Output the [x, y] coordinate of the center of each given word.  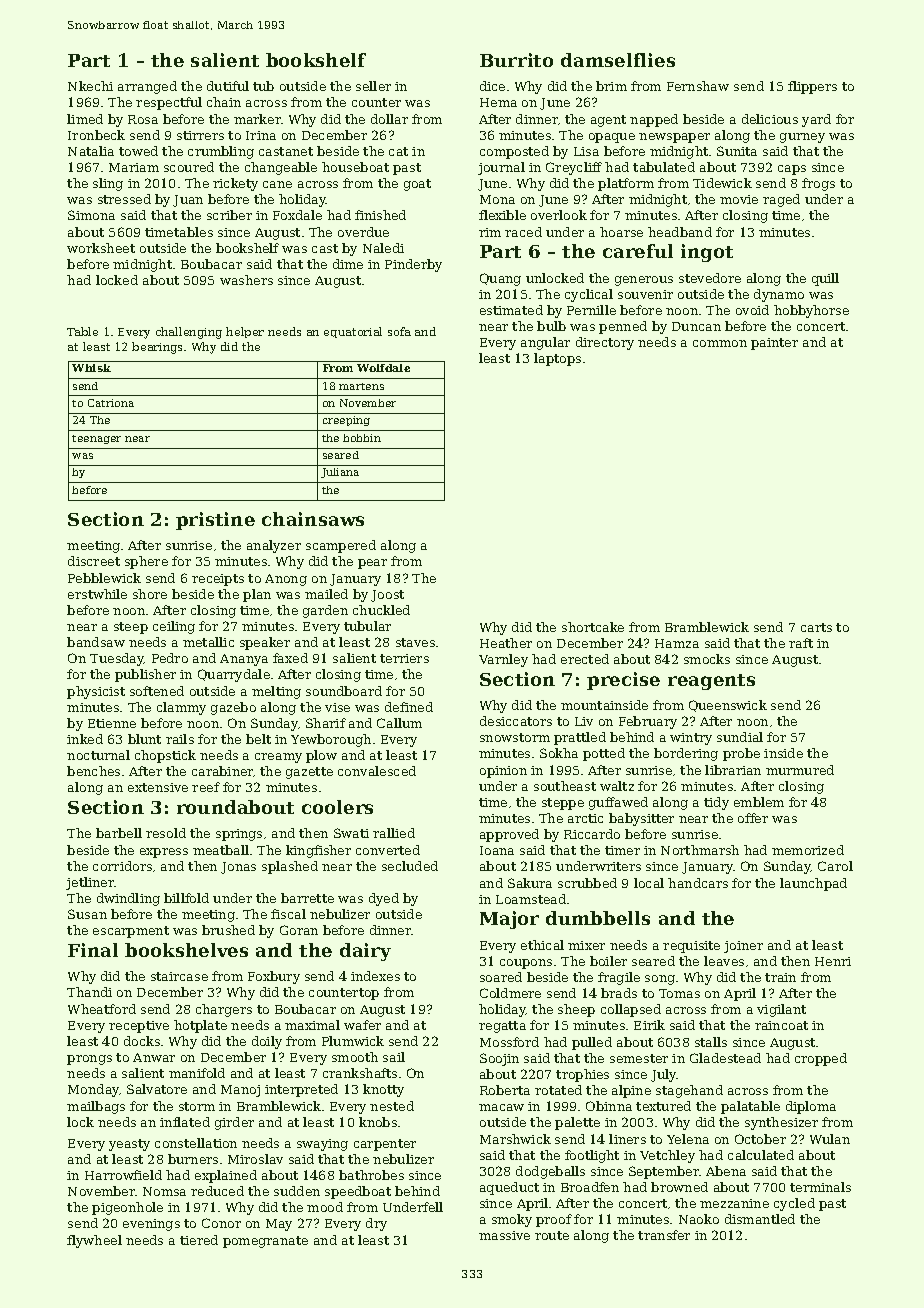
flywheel [94, 1241]
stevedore [710, 278]
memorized [808, 850]
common [720, 343]
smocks [707, 659]
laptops [557, 359]
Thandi [89, 992]
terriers [404, 658]
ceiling [174, 627]
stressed [124, 199]
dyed [384, 899]
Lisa [586, 151]
